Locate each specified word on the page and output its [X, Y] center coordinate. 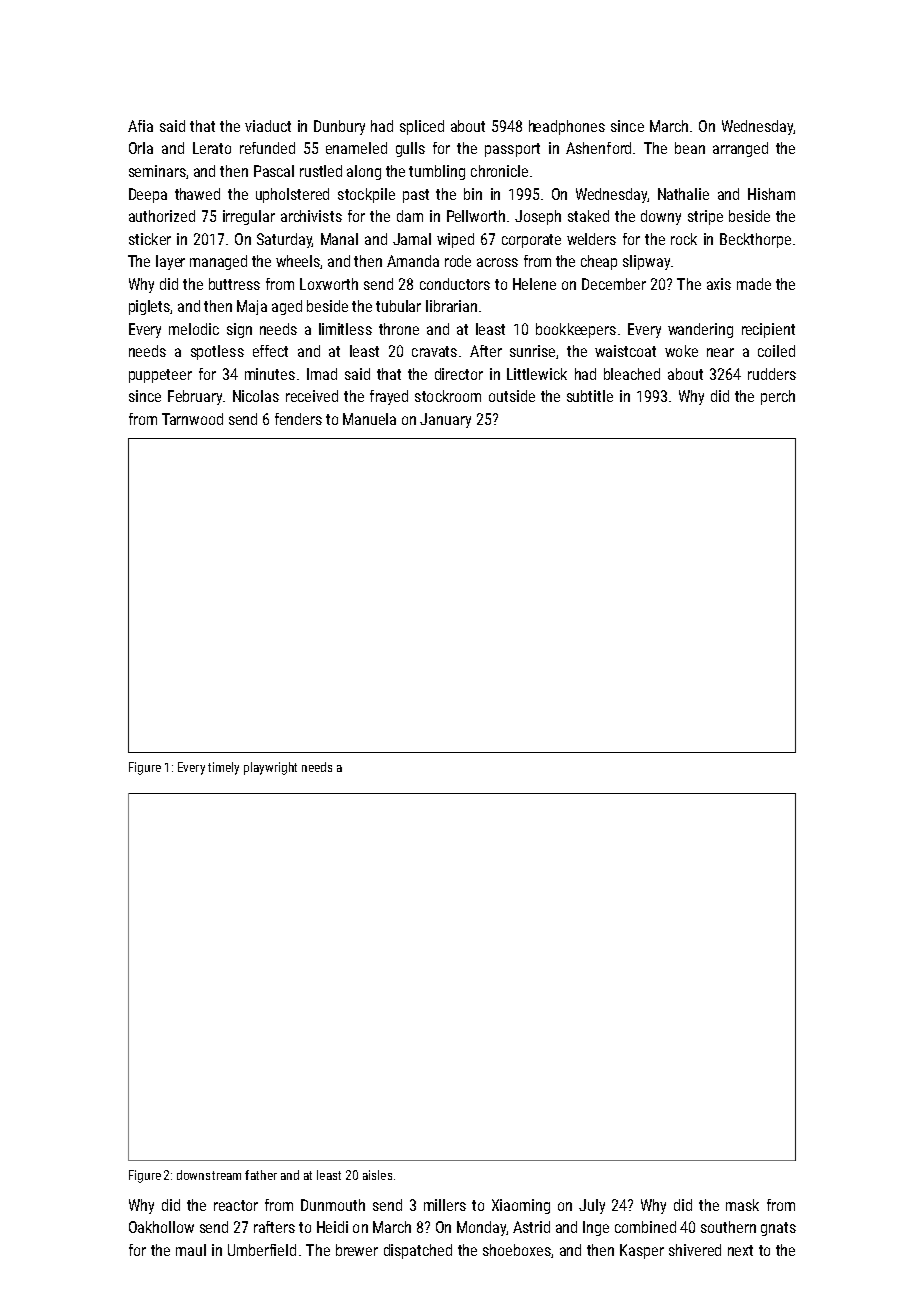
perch [778, 397]
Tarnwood [192, 419]
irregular [249, 217]
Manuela [369, 419]
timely [223, 768]
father [261, 1175]
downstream [209, 1175]
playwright [270, 768]
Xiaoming [521, 1206]
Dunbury [339, 127]
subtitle [590, 396]
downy [661, 217]
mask [742, 1205]
